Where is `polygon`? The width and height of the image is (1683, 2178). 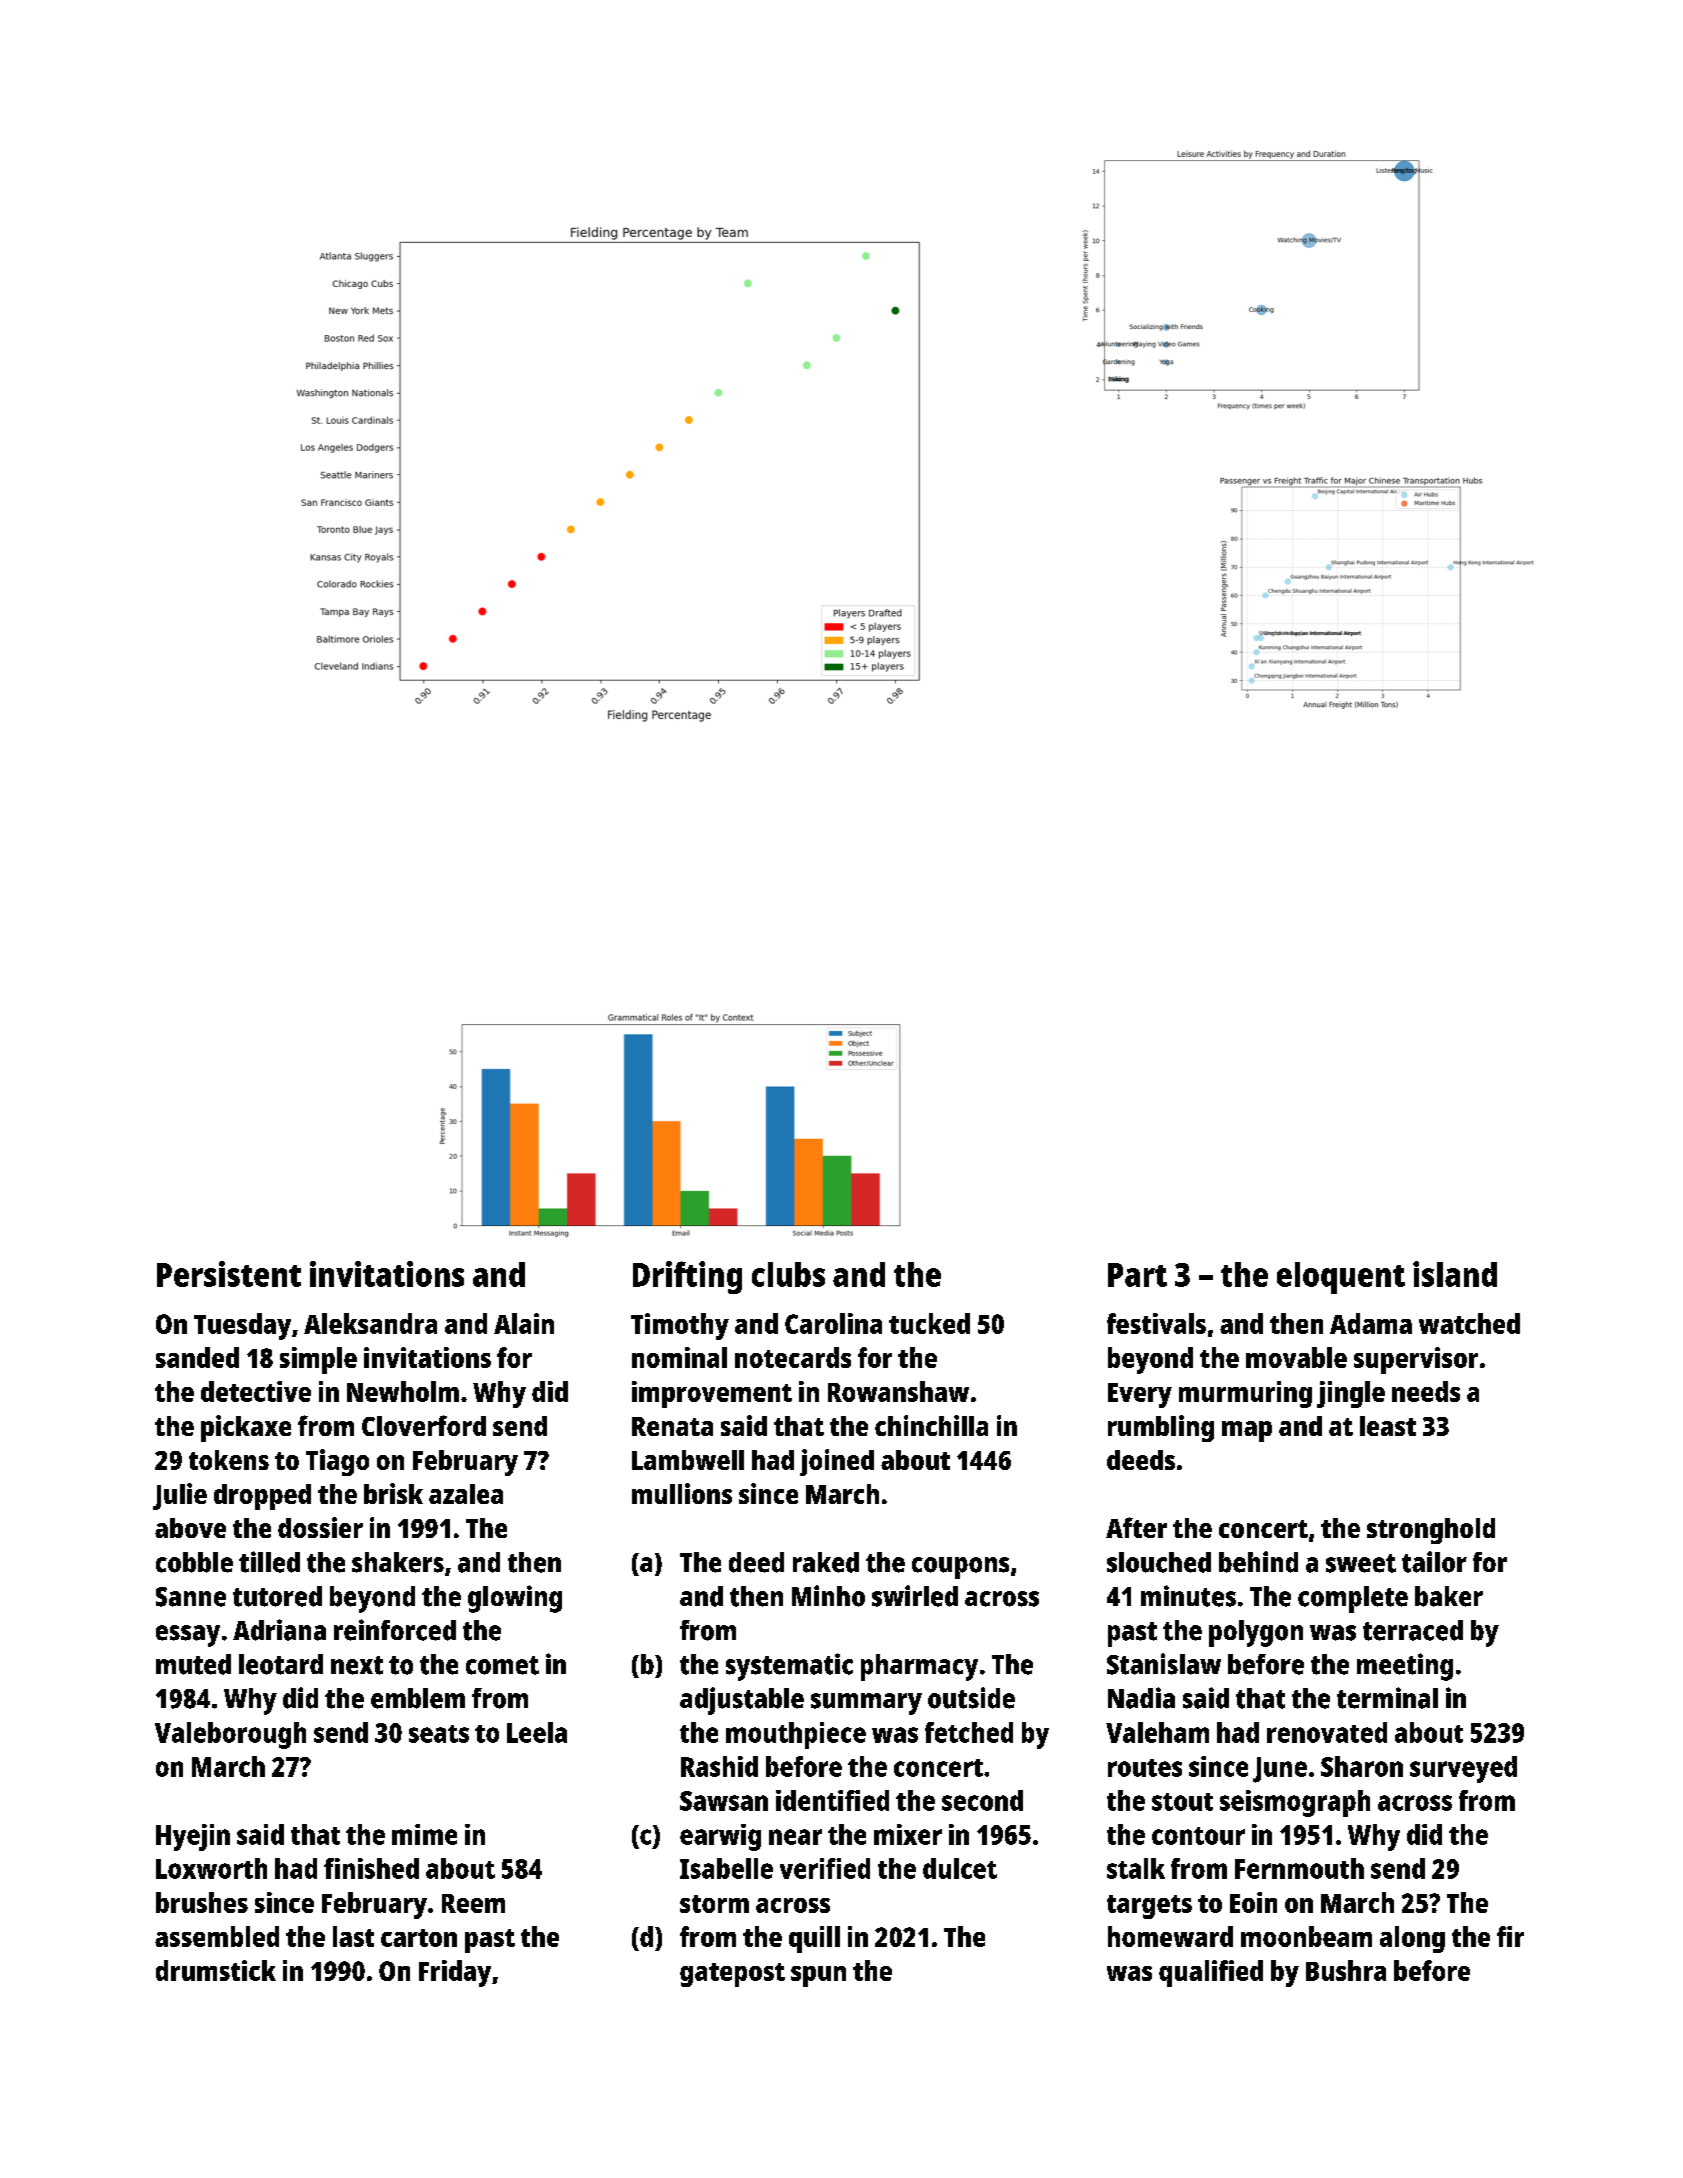
polygon is located at coordinates (1256, 1633).
